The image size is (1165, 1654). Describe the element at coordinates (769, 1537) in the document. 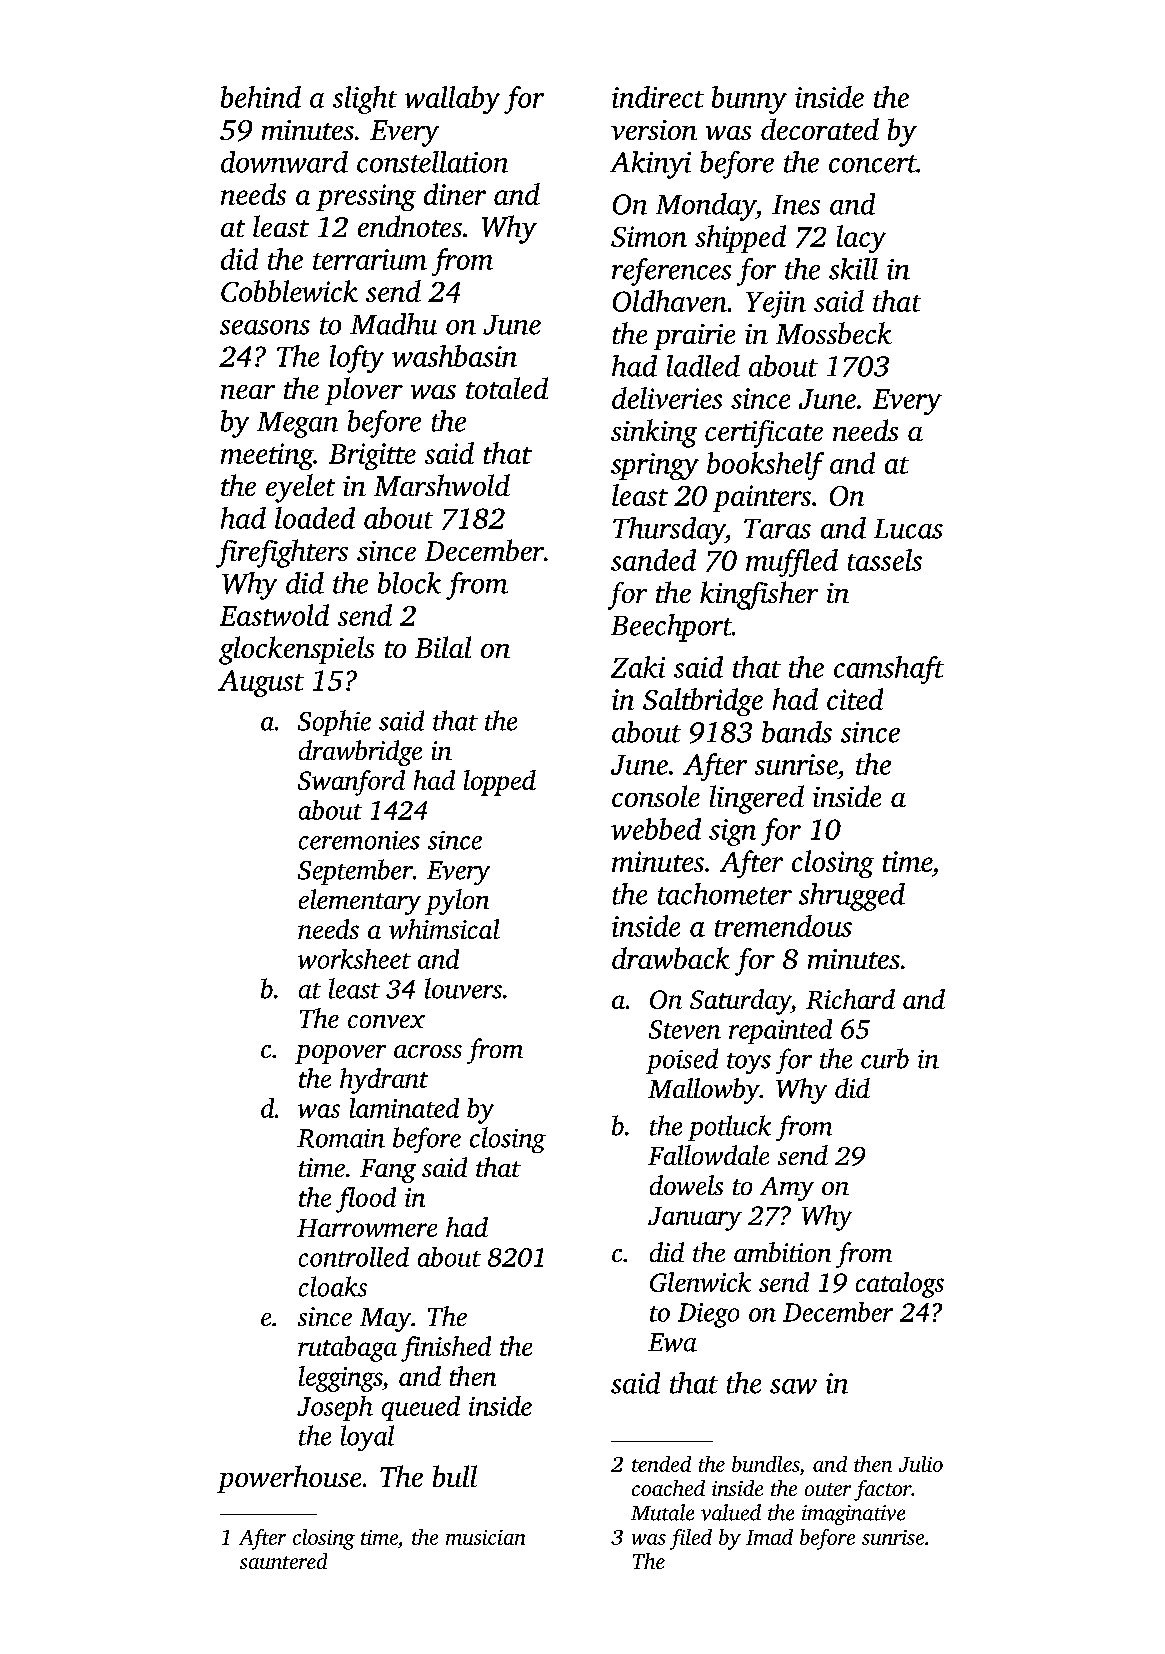

I see `Imad` at that location.
